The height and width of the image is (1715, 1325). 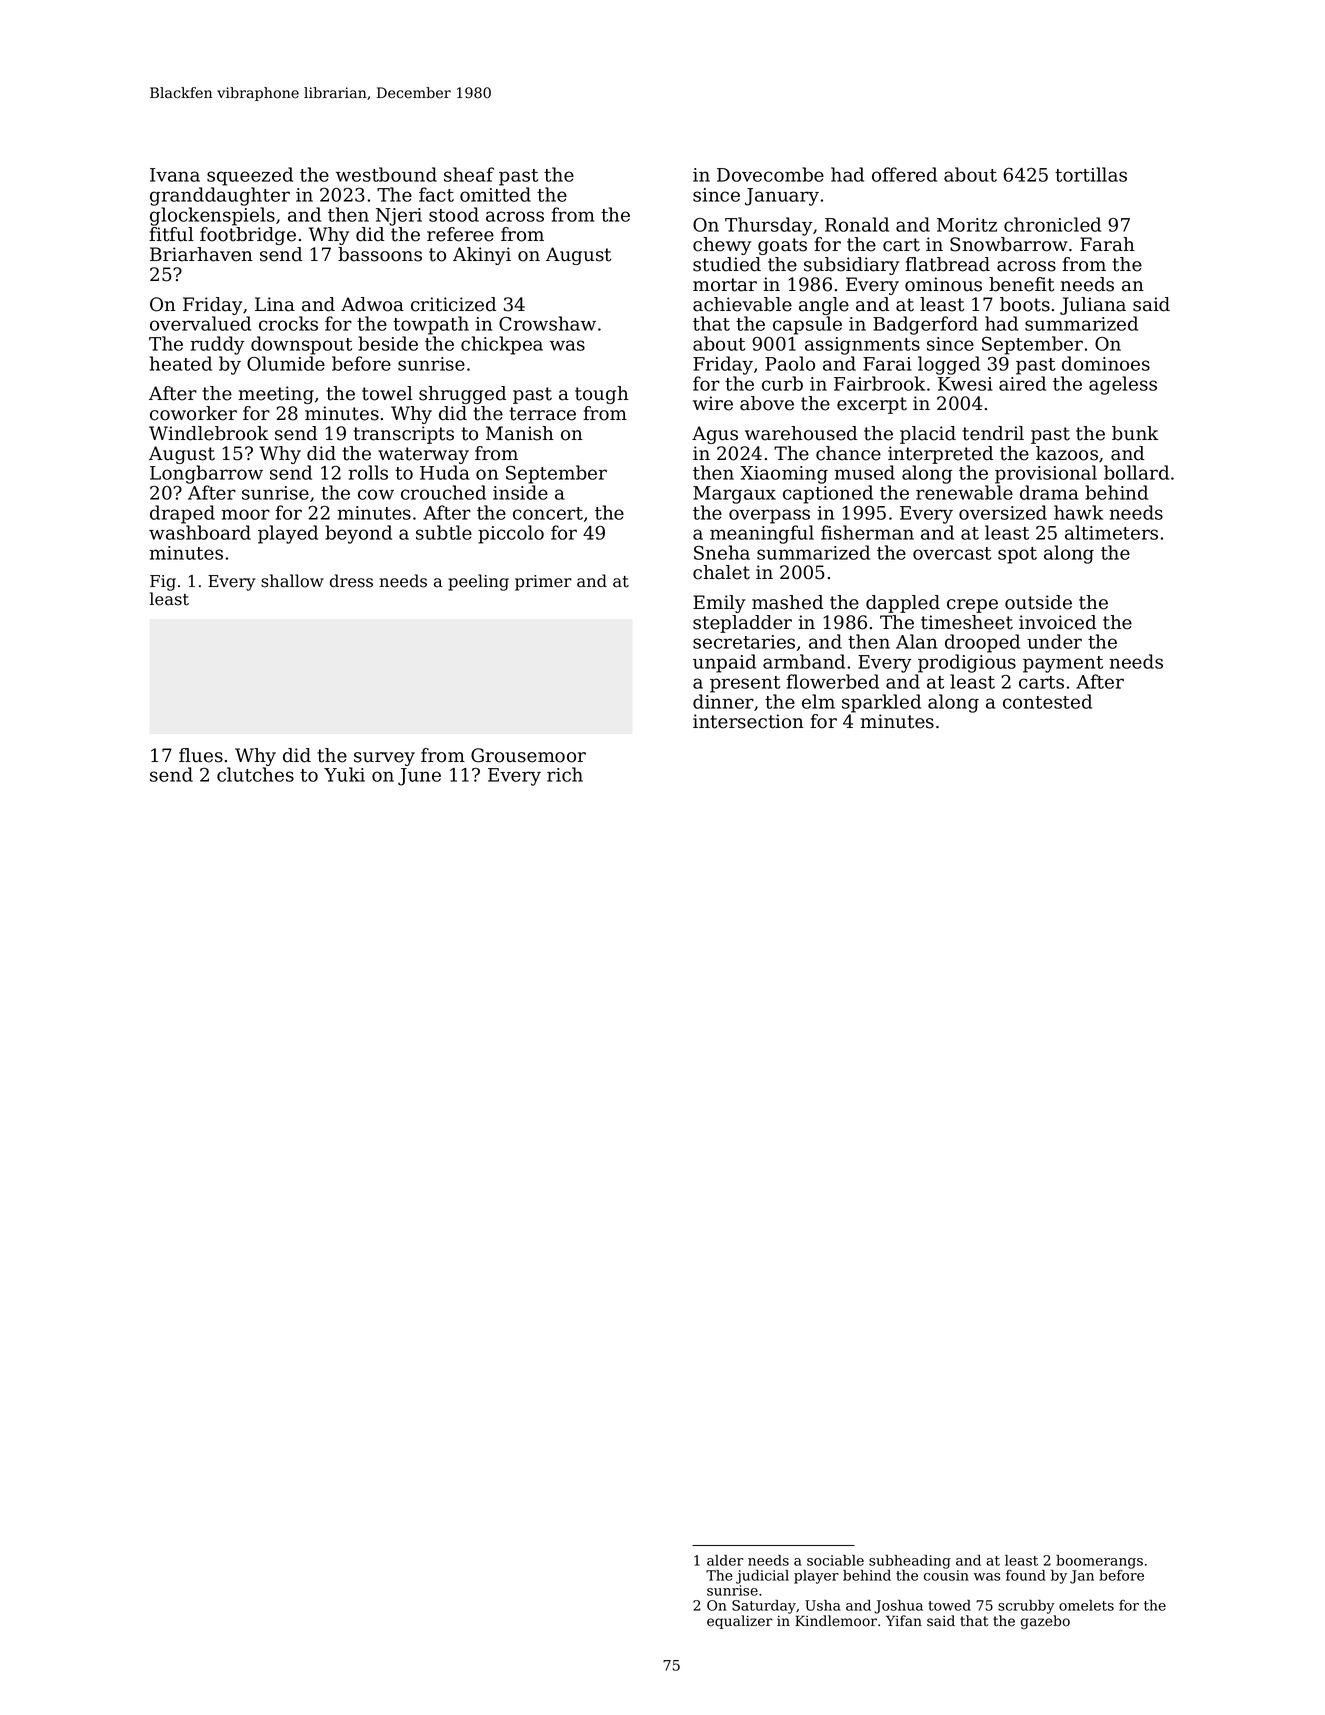 I want to click on alder, so click(x=725, y=1560).
